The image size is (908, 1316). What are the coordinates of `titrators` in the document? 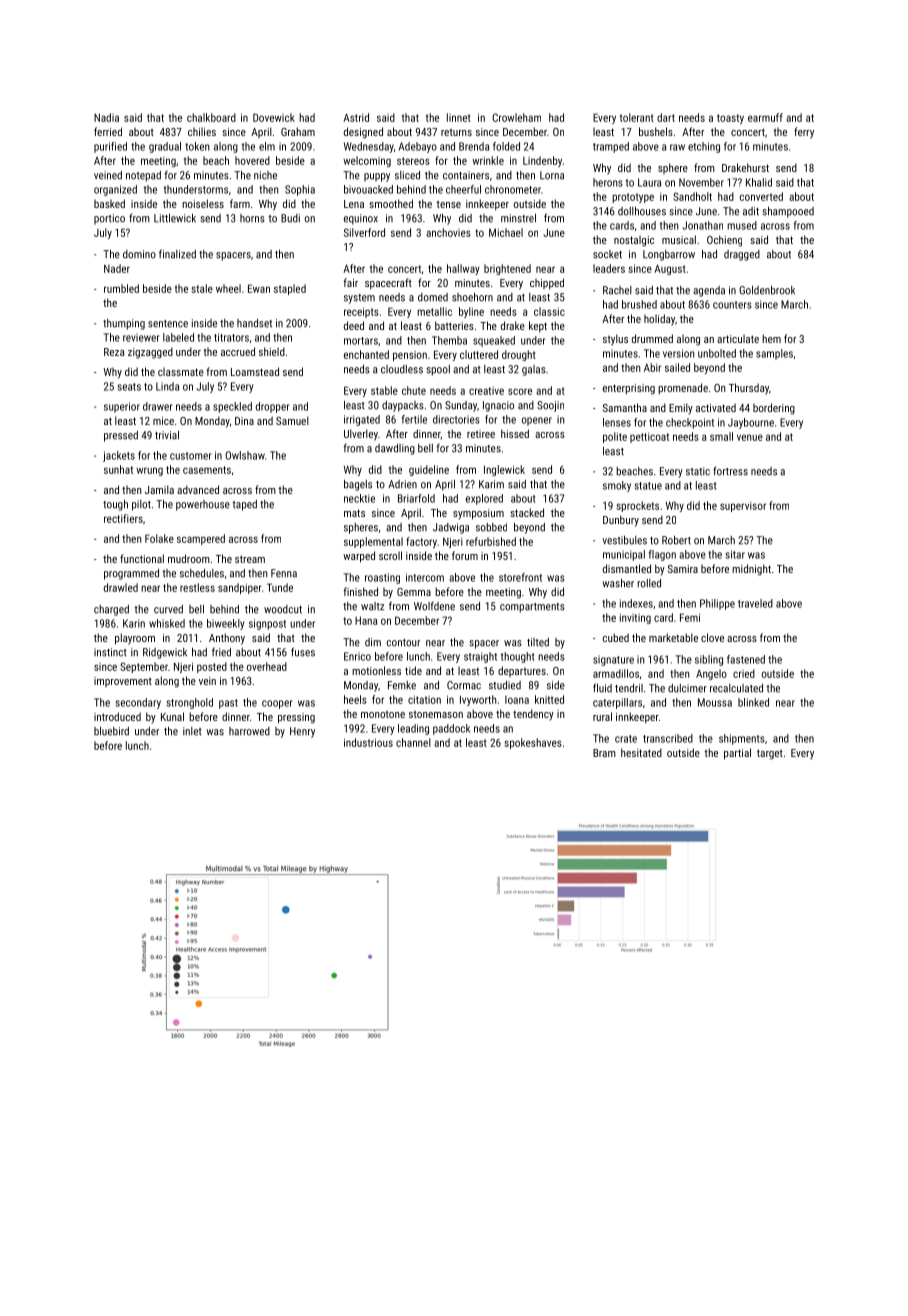 It's located at (231, 337).
